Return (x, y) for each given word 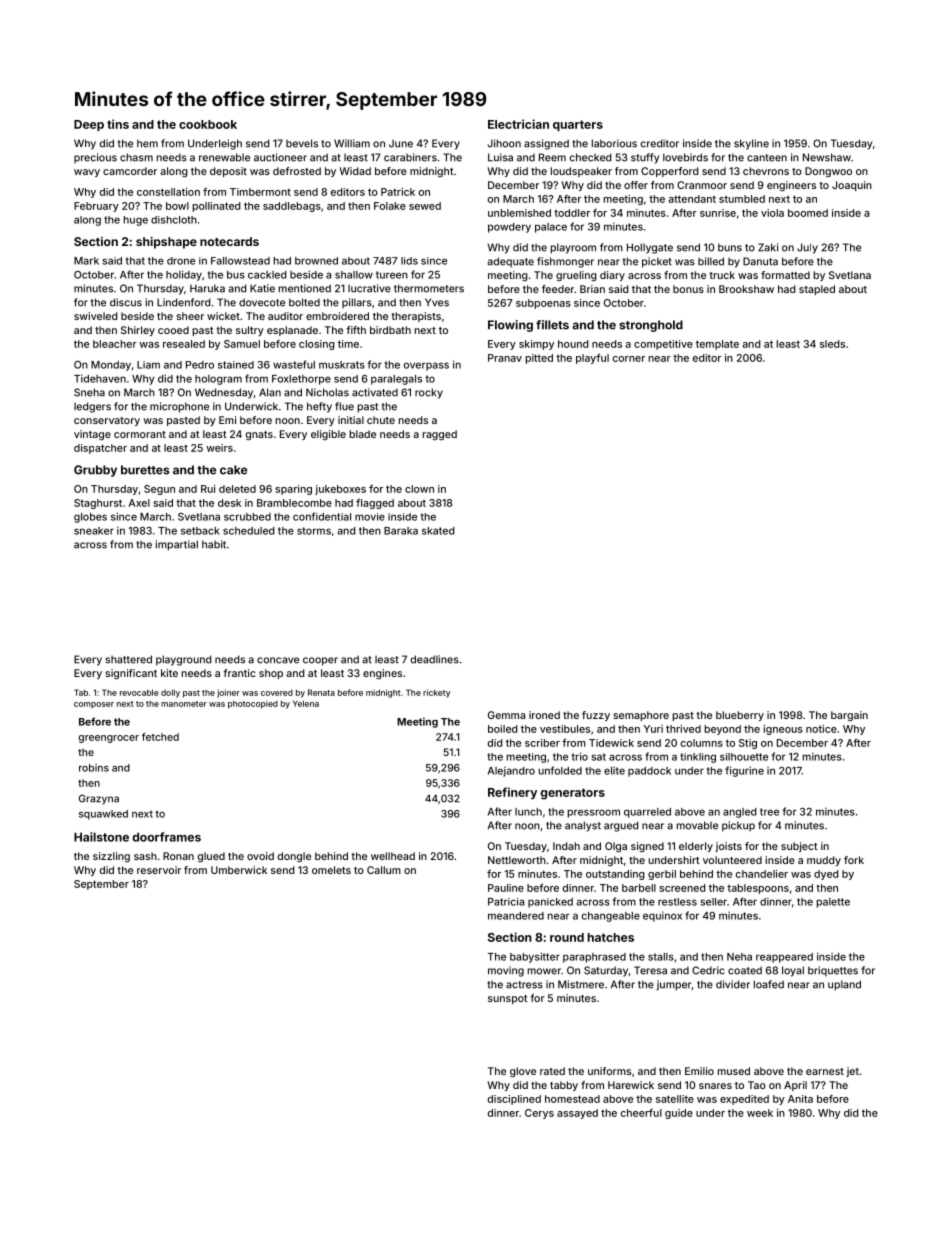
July (807, 248)
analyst (583, 826)
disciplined (514, 1100)
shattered (128, 659)
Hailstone (101, 837)
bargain (849, 716)
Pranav (505, 358)
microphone (179, 407)
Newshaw (827, 157)
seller (713, 902)
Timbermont (260, 192)
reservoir (159, 870)
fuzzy (596, 716)
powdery (509, 228)
